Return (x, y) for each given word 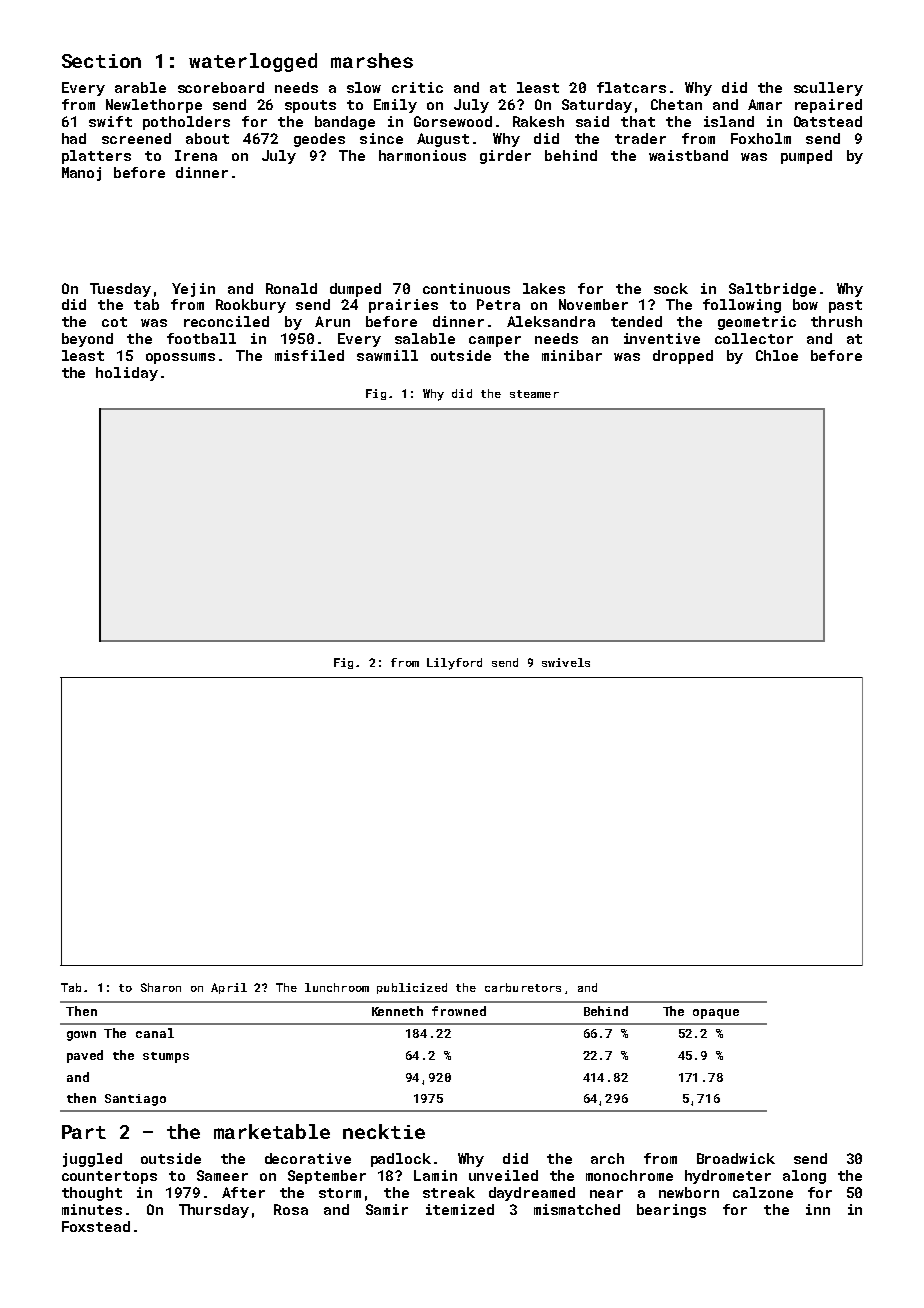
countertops (109, 1177)
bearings (671, 1211)
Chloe (777, 355)
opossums (180, 358)
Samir (387, 1209)
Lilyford (454, 664)
